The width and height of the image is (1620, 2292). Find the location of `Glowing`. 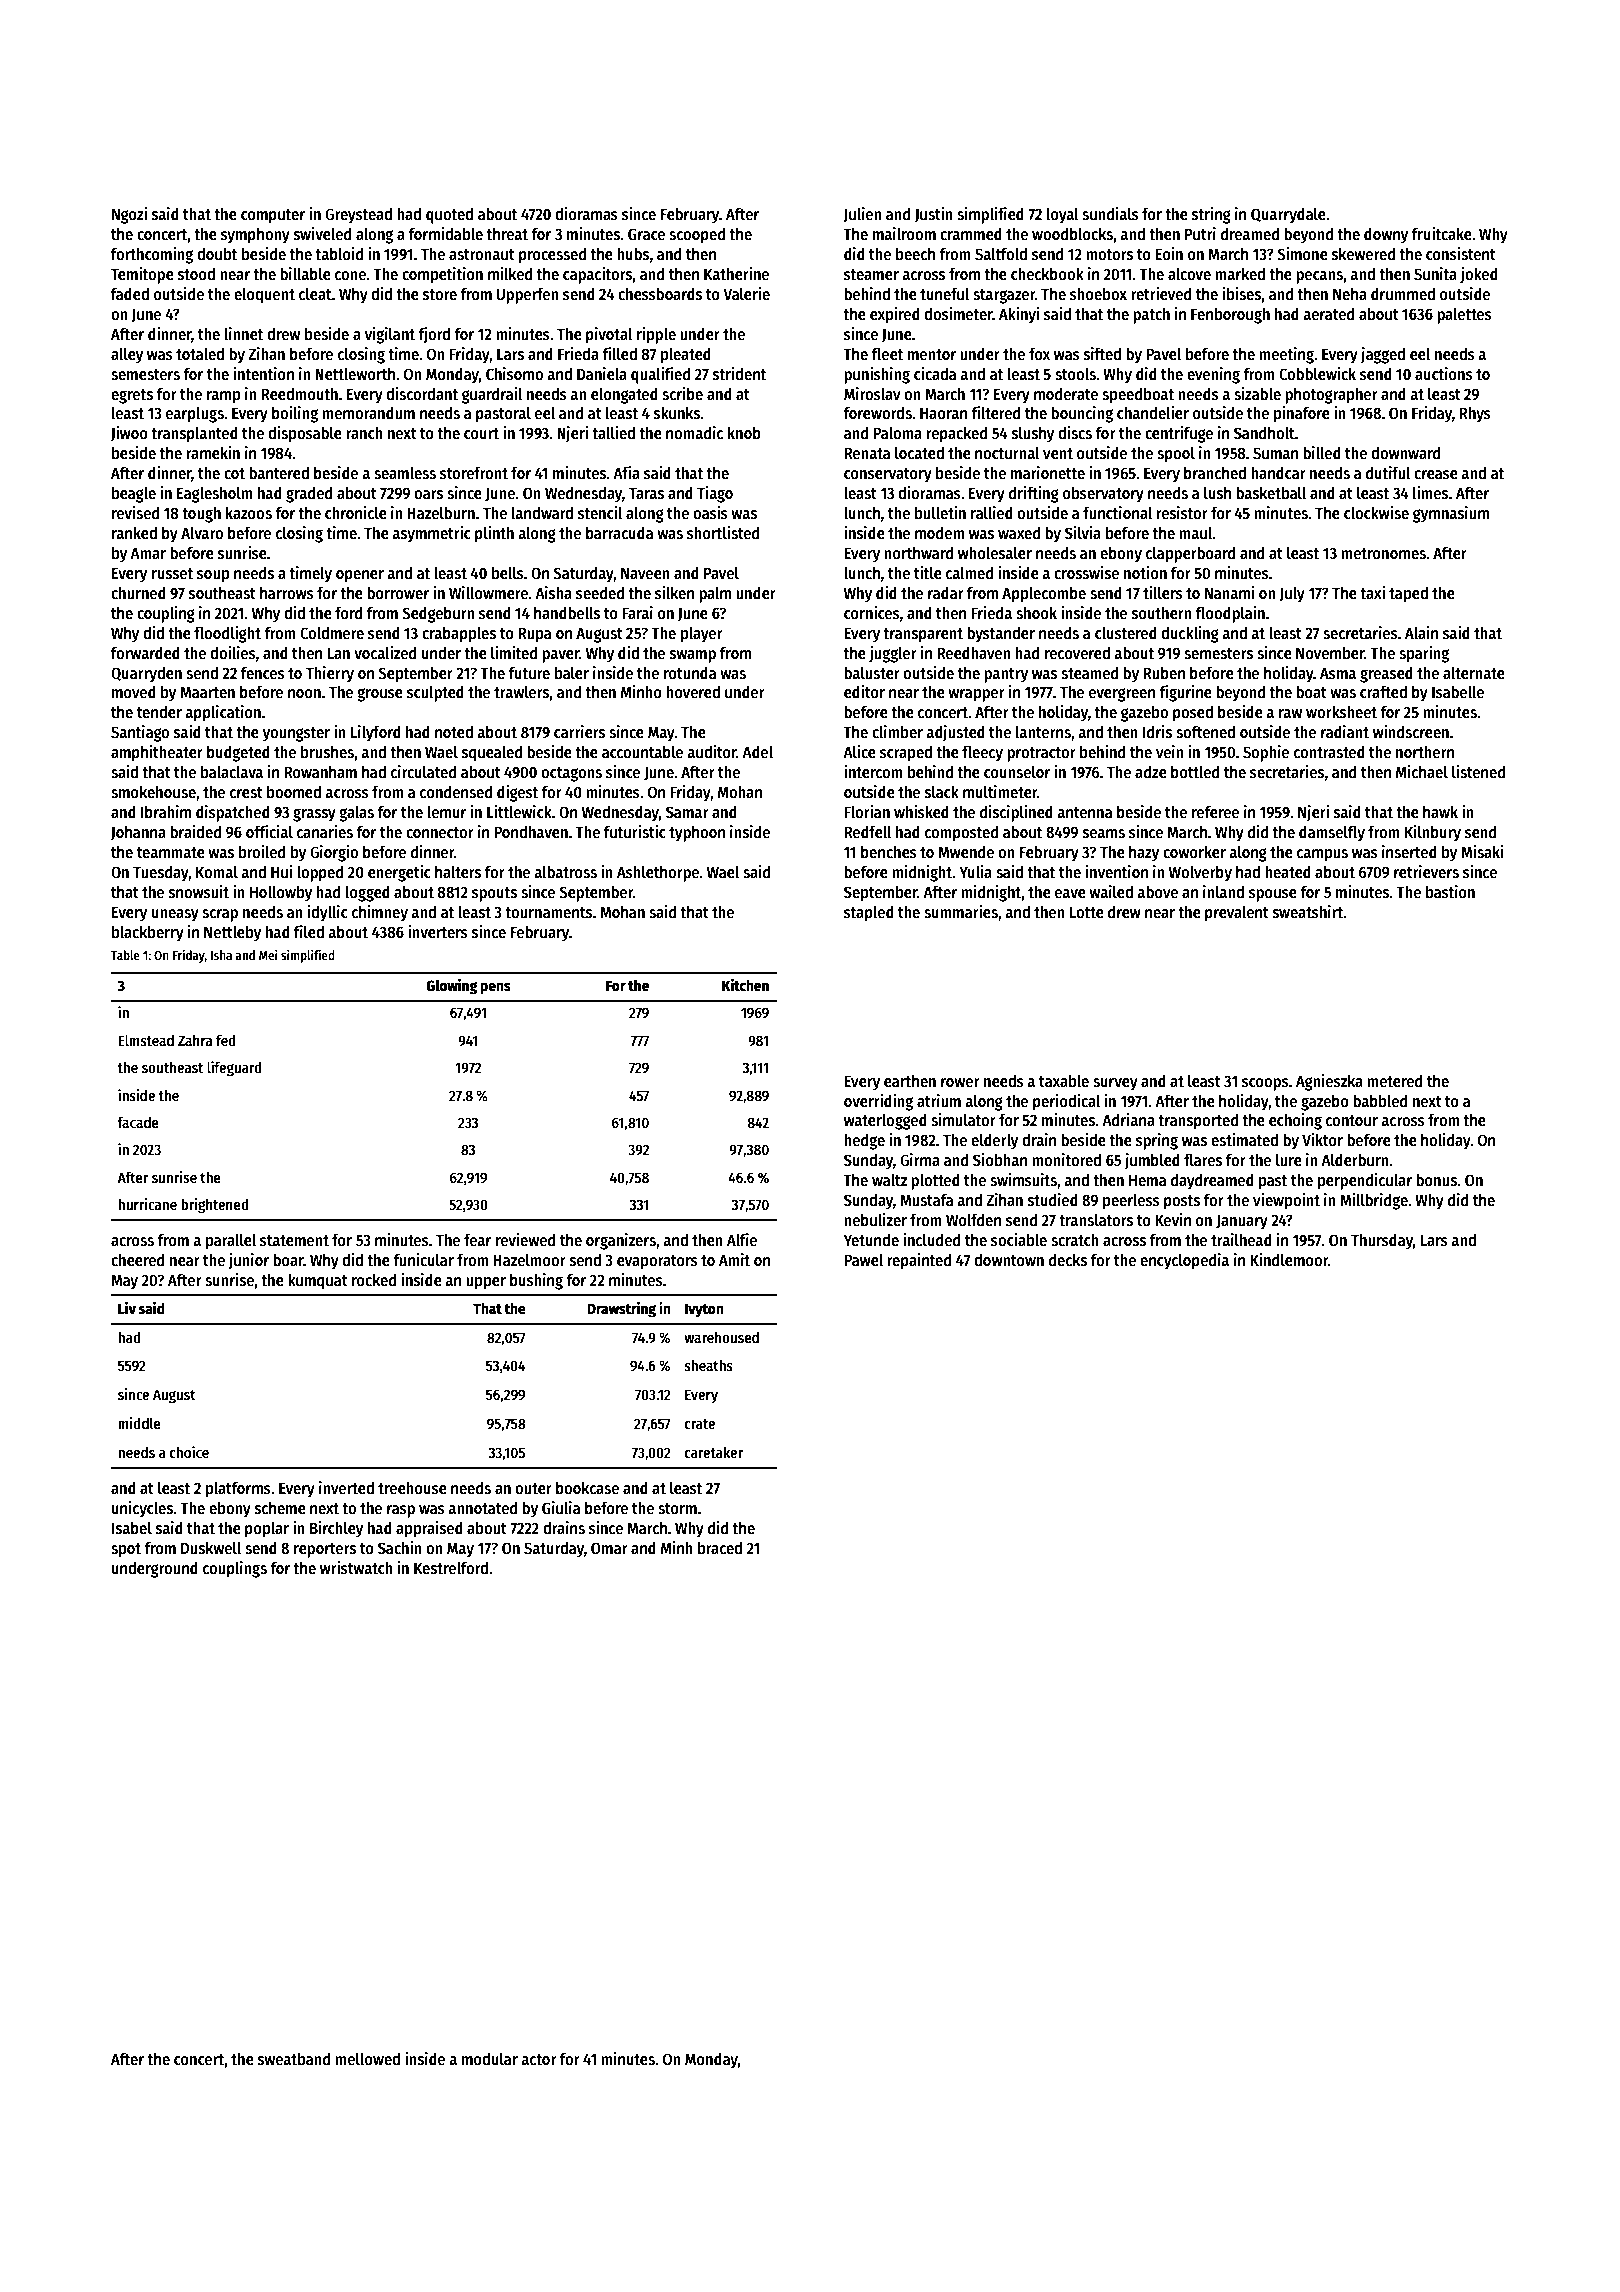

Glowing is located at coordinates (452, 987).
